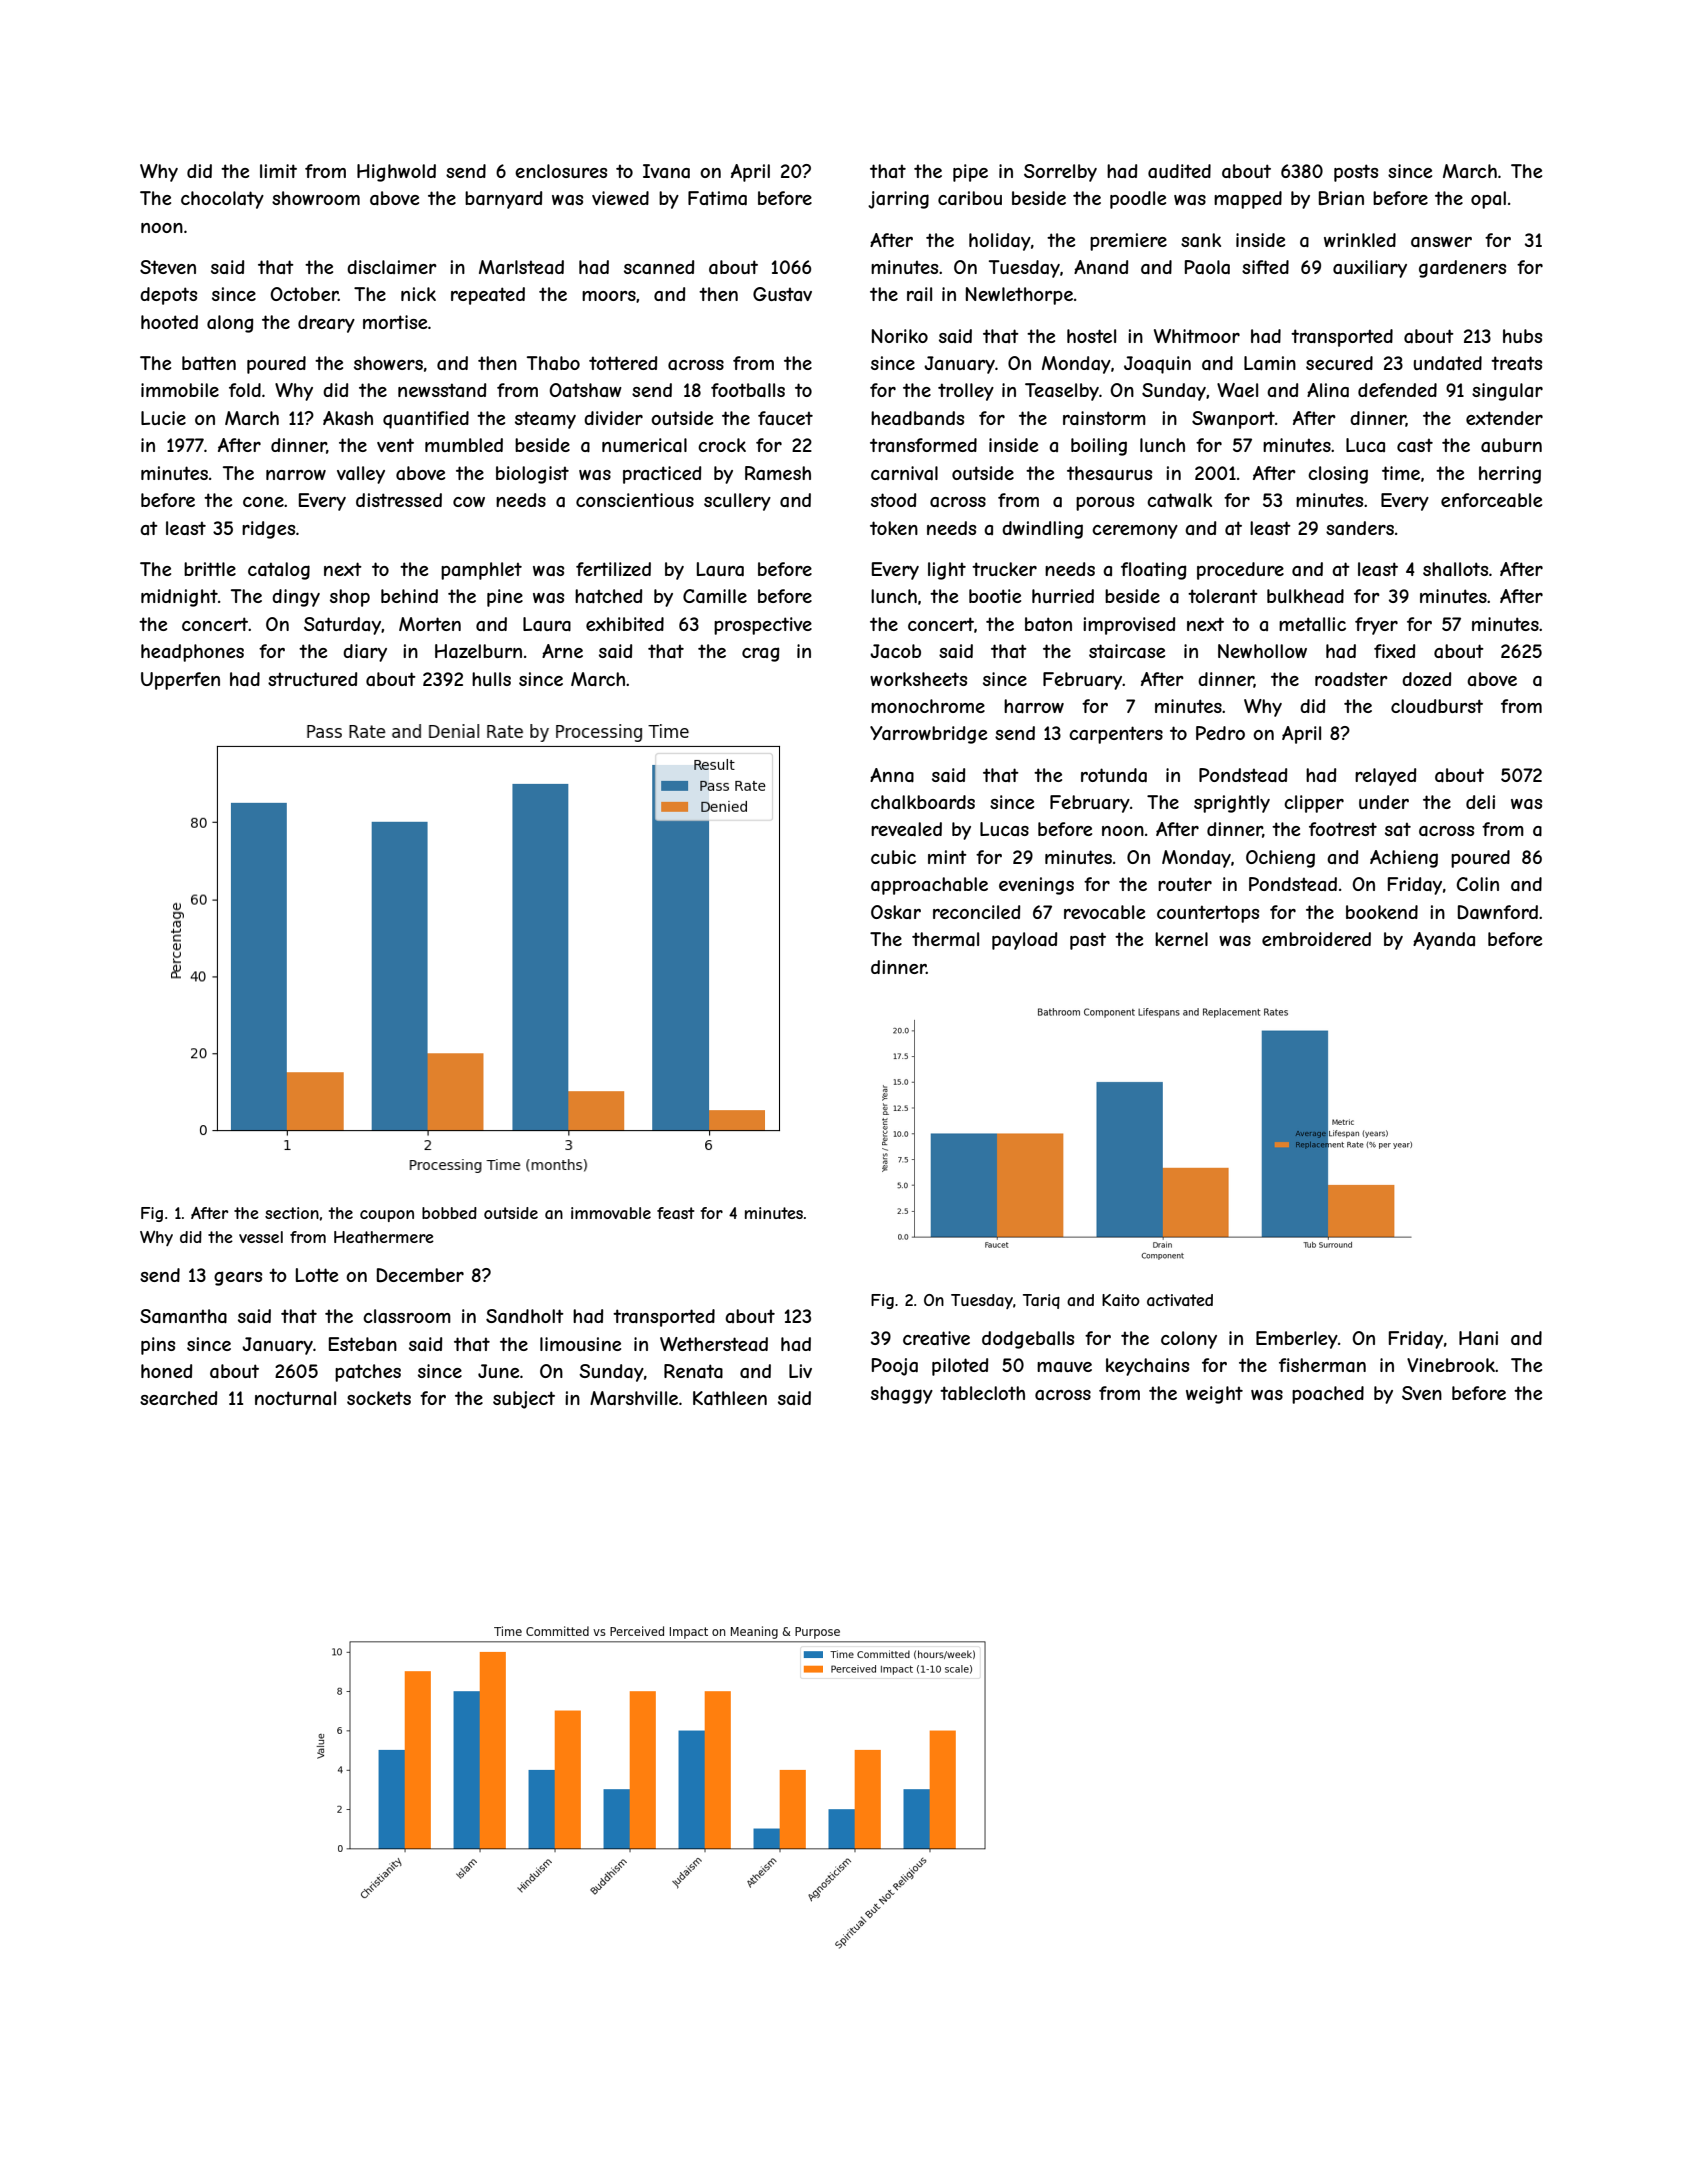 The height and width of the image is (2178, 1683). I want to click on Ayanda, so click(1444, 941).
